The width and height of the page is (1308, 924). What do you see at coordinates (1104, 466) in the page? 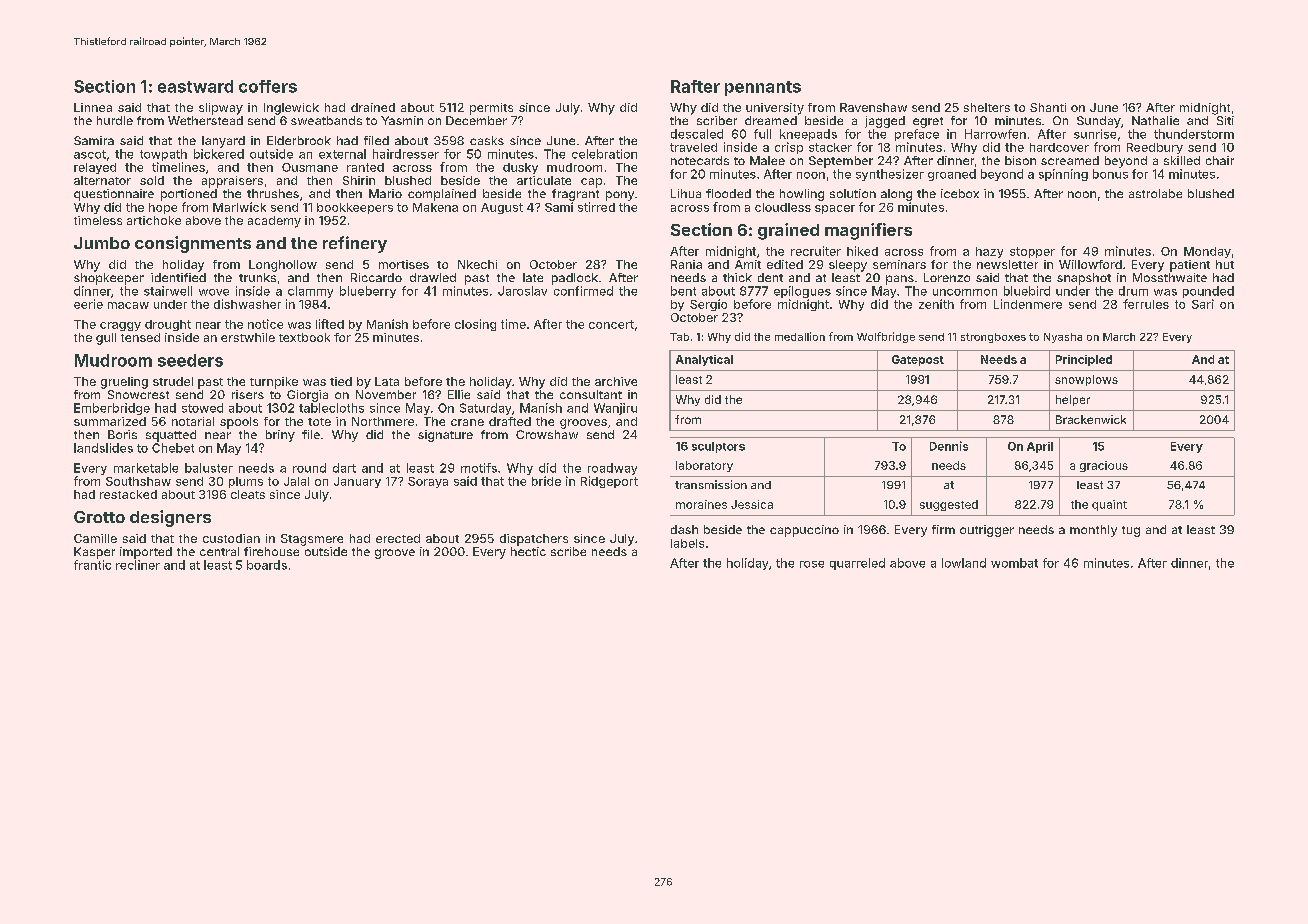
I see `gracious` at bounding box center [1104, 466].
